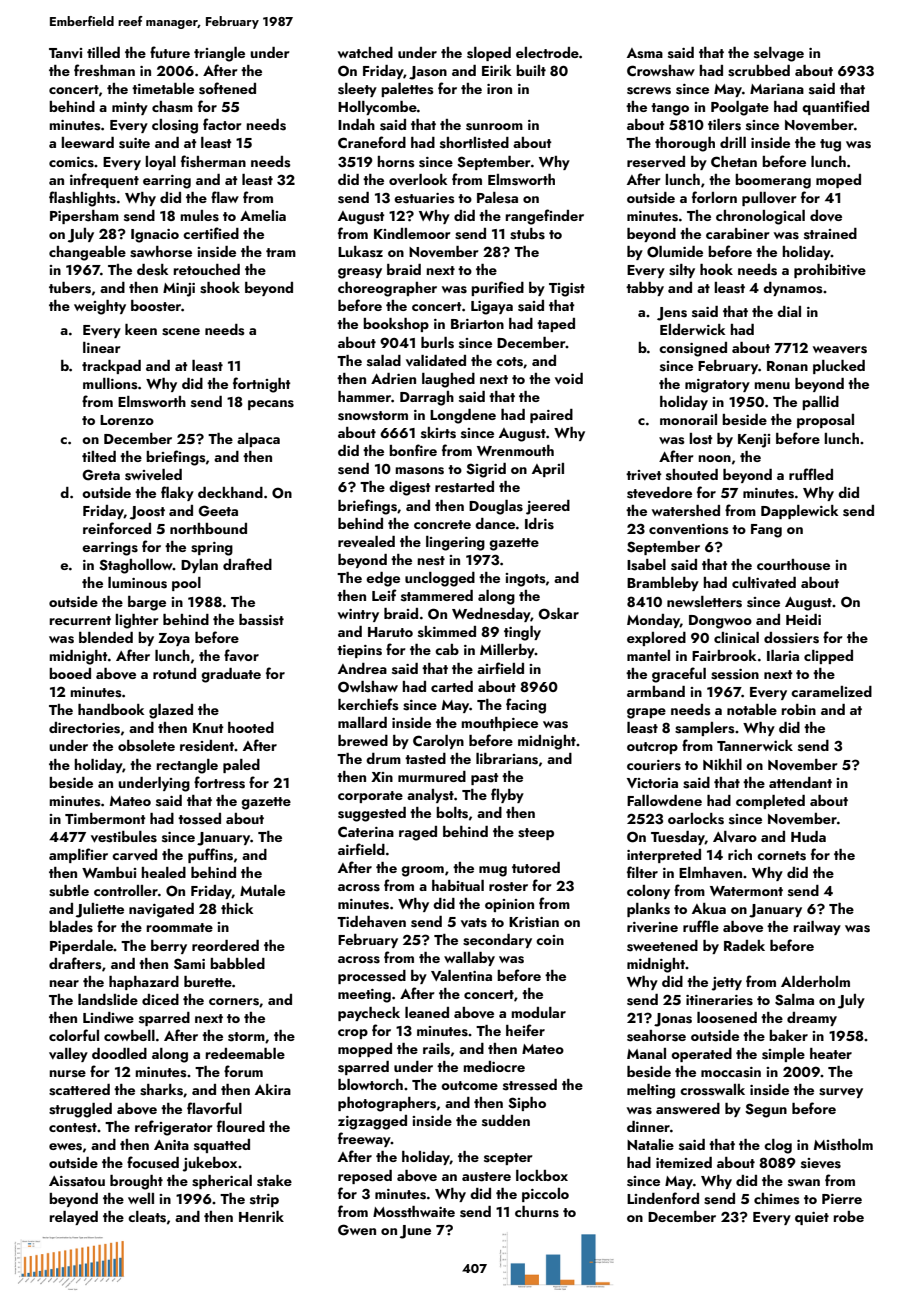 Image resolution: width=924 pixels, height=1308 pixels. I want to click on sloped, so click(489, 54).
